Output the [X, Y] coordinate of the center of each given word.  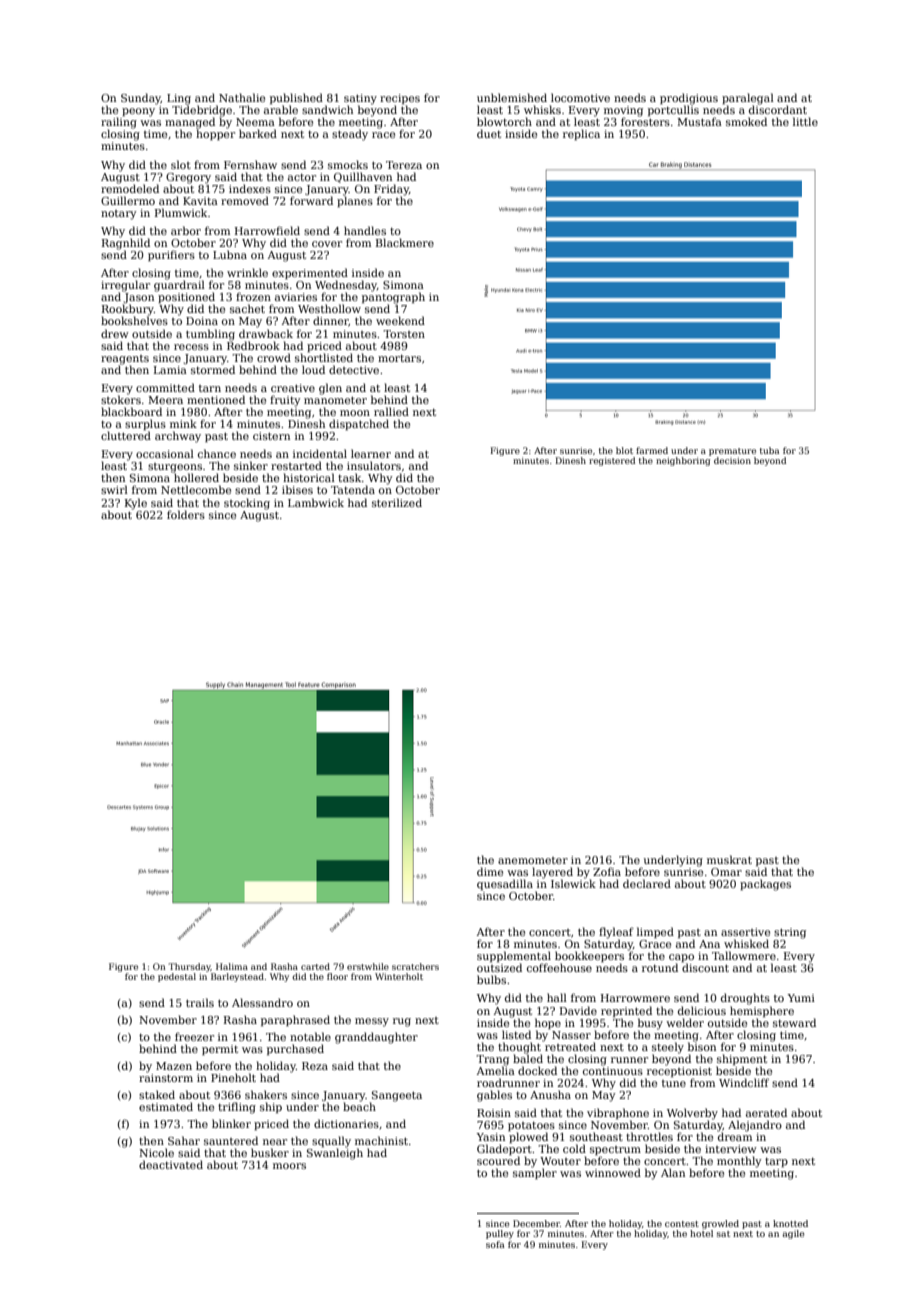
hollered [196, 477]
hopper [215, 134]
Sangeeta [397, 1096]
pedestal [177, 977]
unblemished [512, 97]
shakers [266, 1094]
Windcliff [744, 1082]
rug [402, 1022]
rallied [391, 411]
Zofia [607, 871]
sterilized [397, 502]
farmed [652, 450]
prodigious [689, 99]
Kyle [136, 504]
